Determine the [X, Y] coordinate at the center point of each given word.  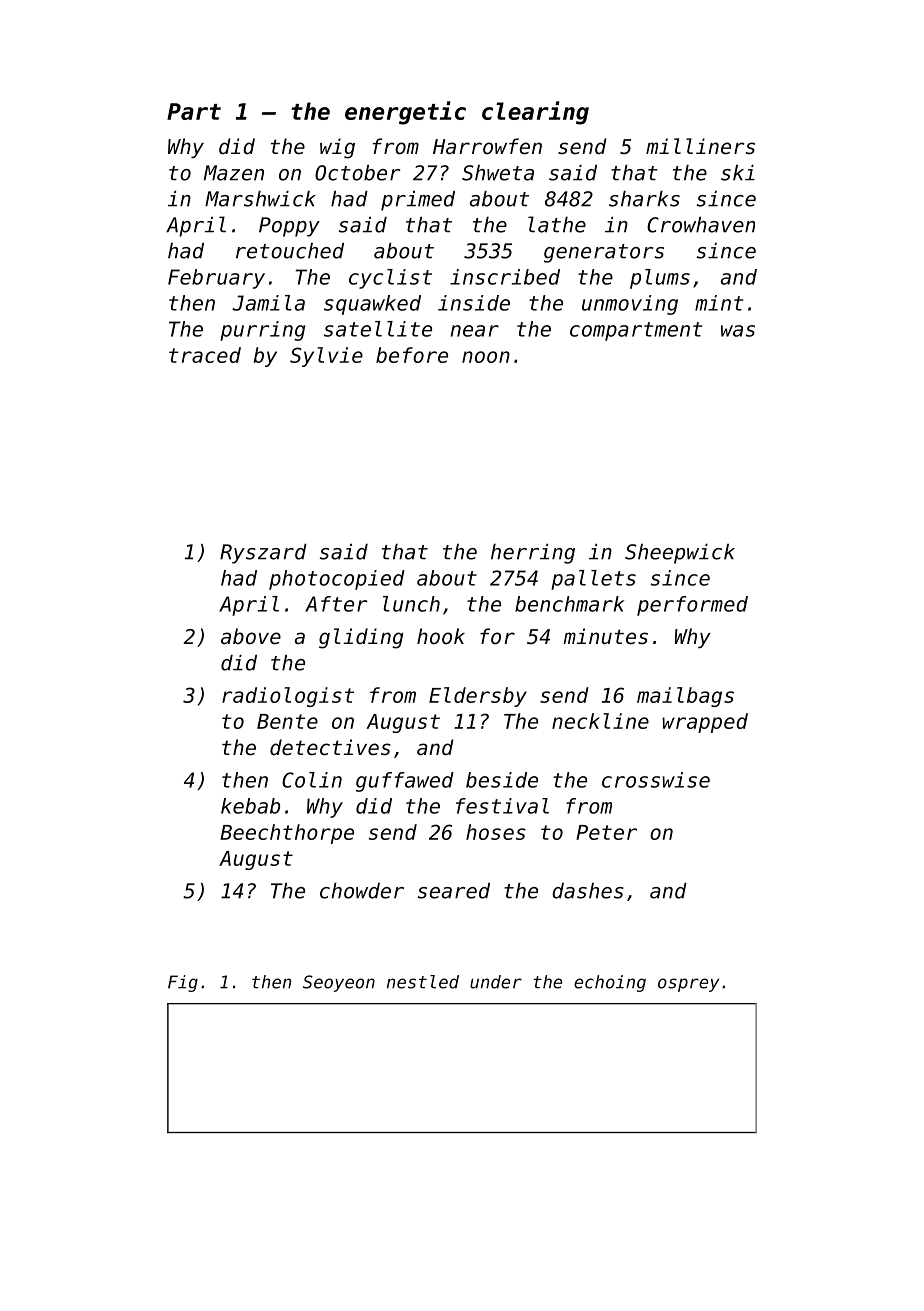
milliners [700, 146]
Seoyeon [339, 983]
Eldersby [478, 697]
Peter [606, 832]
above [251, 636]
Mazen [234, 173]
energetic [405, 113]
